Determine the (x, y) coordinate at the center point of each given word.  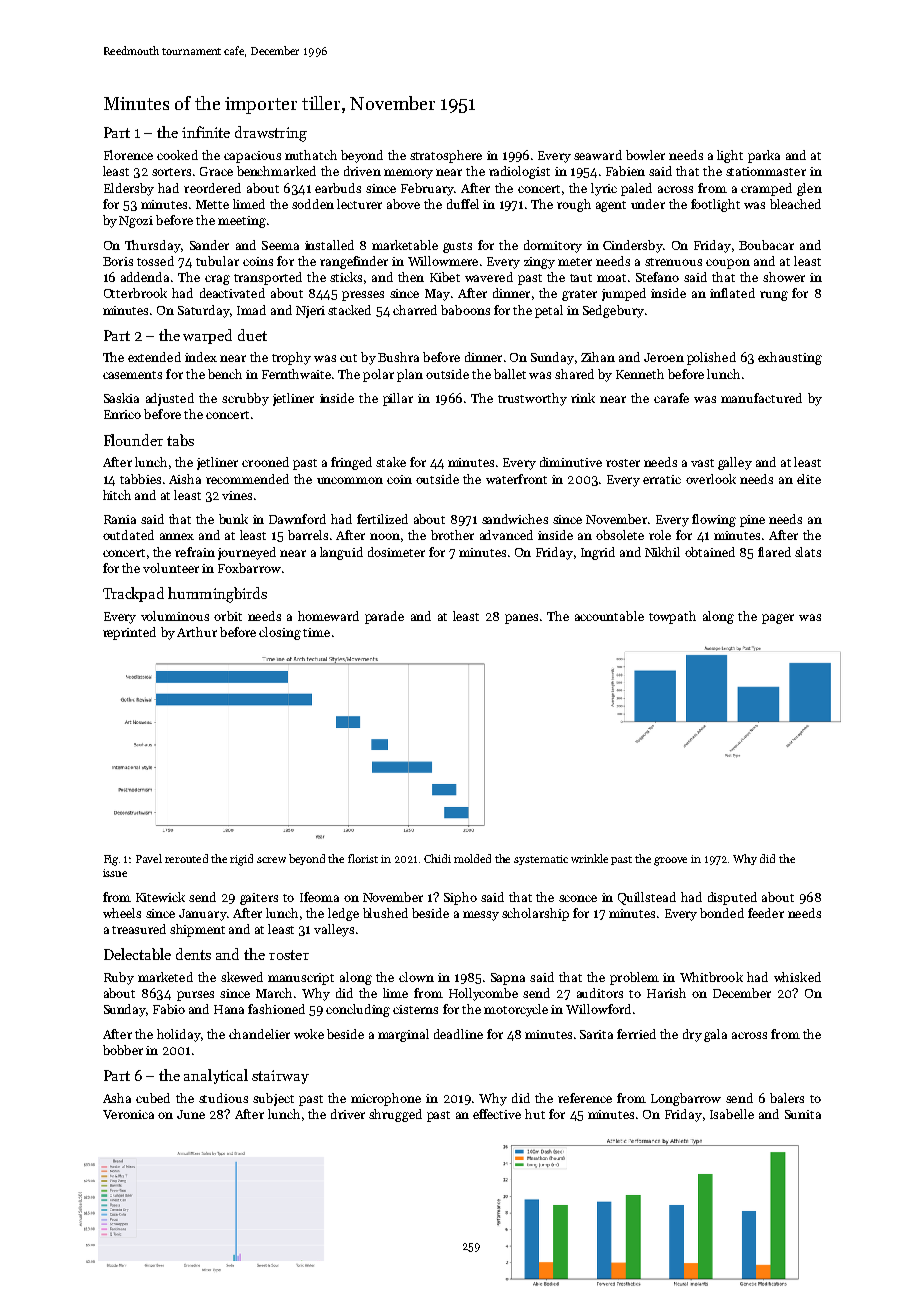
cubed (153, 1098)
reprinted (129, 633)
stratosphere (446, 156)
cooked (177, 155)
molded (472, 858)
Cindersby (633, 246)
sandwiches (515, 519)
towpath (672, 617)
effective (497, 1114)
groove (670, 861)
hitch (117, 495)
